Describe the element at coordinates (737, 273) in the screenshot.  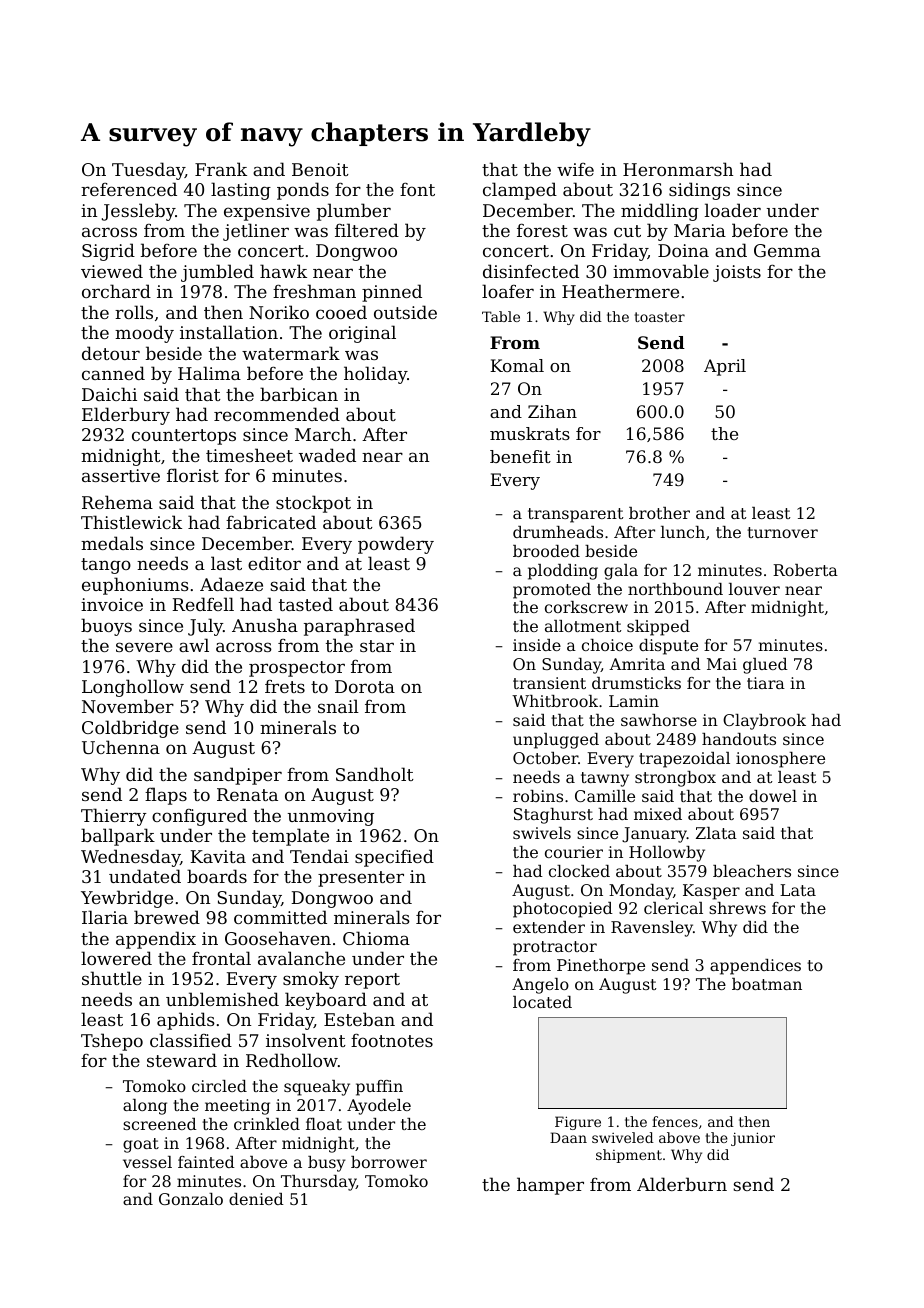
I see `joists` at that location.
